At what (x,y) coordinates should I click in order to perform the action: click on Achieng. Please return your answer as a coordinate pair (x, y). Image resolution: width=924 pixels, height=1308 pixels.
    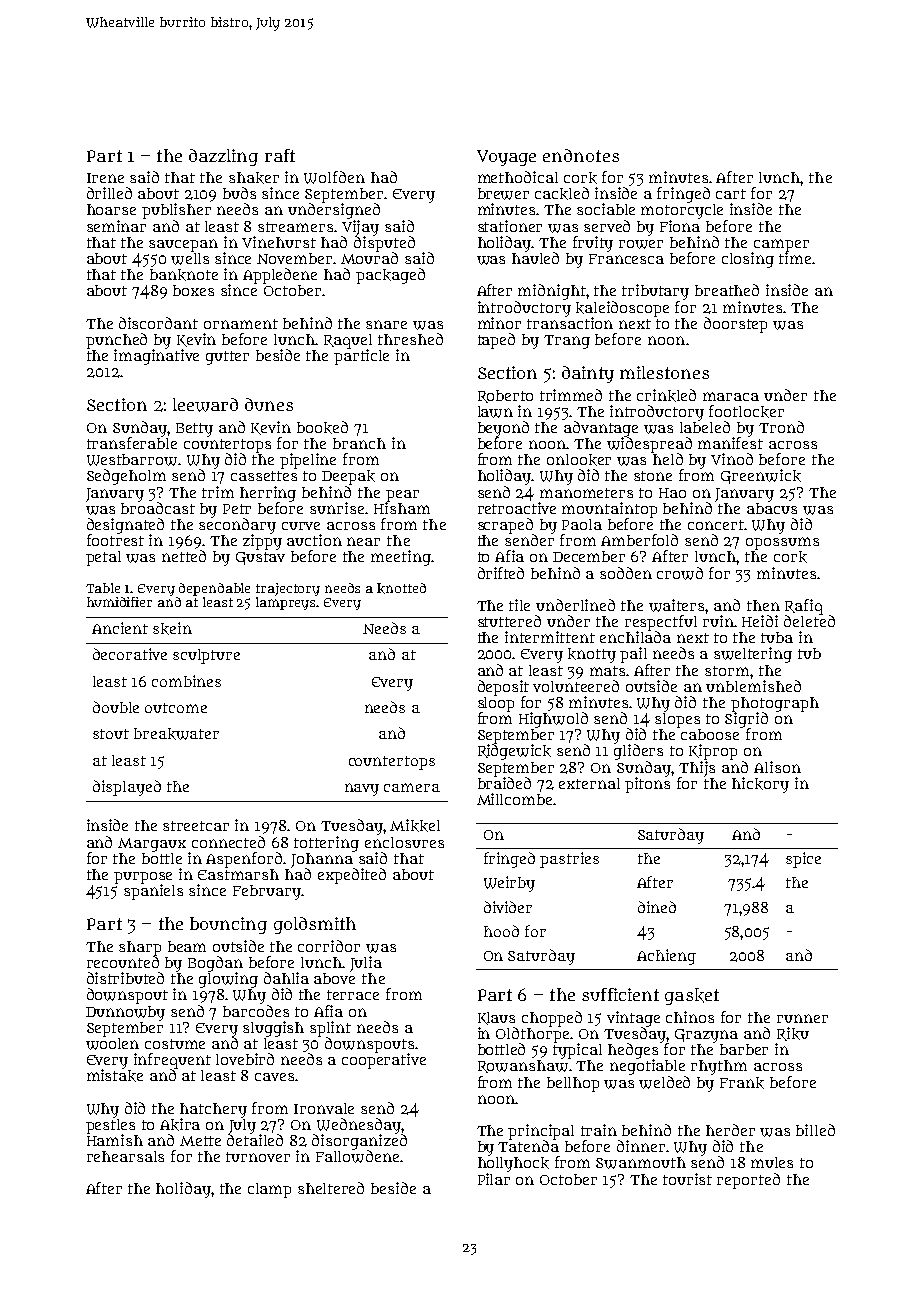
    Looking at the image, I should click on (666, 957).
